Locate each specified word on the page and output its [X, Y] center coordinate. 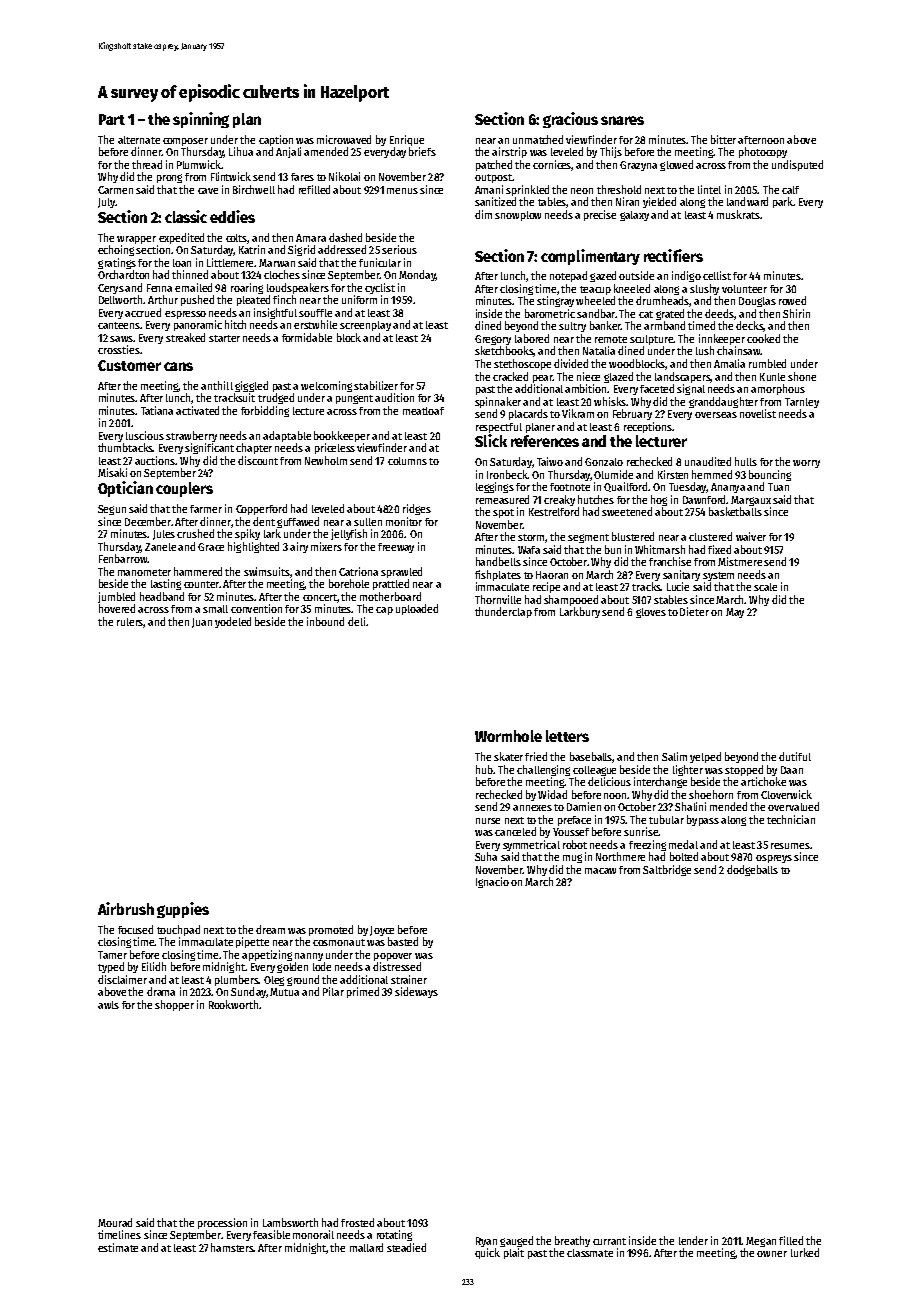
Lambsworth [290, 1222]
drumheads [662, 300]
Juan [202, 623]
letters [567, 736]
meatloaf [423, 411]
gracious [570, 120]
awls [108, 1005]
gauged [516, 1241]
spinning [201, 120]
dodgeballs [752, 870]
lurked [805, 1252]
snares [622, 120]
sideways [416, 992]
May [735, 613]
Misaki [112, 472]
